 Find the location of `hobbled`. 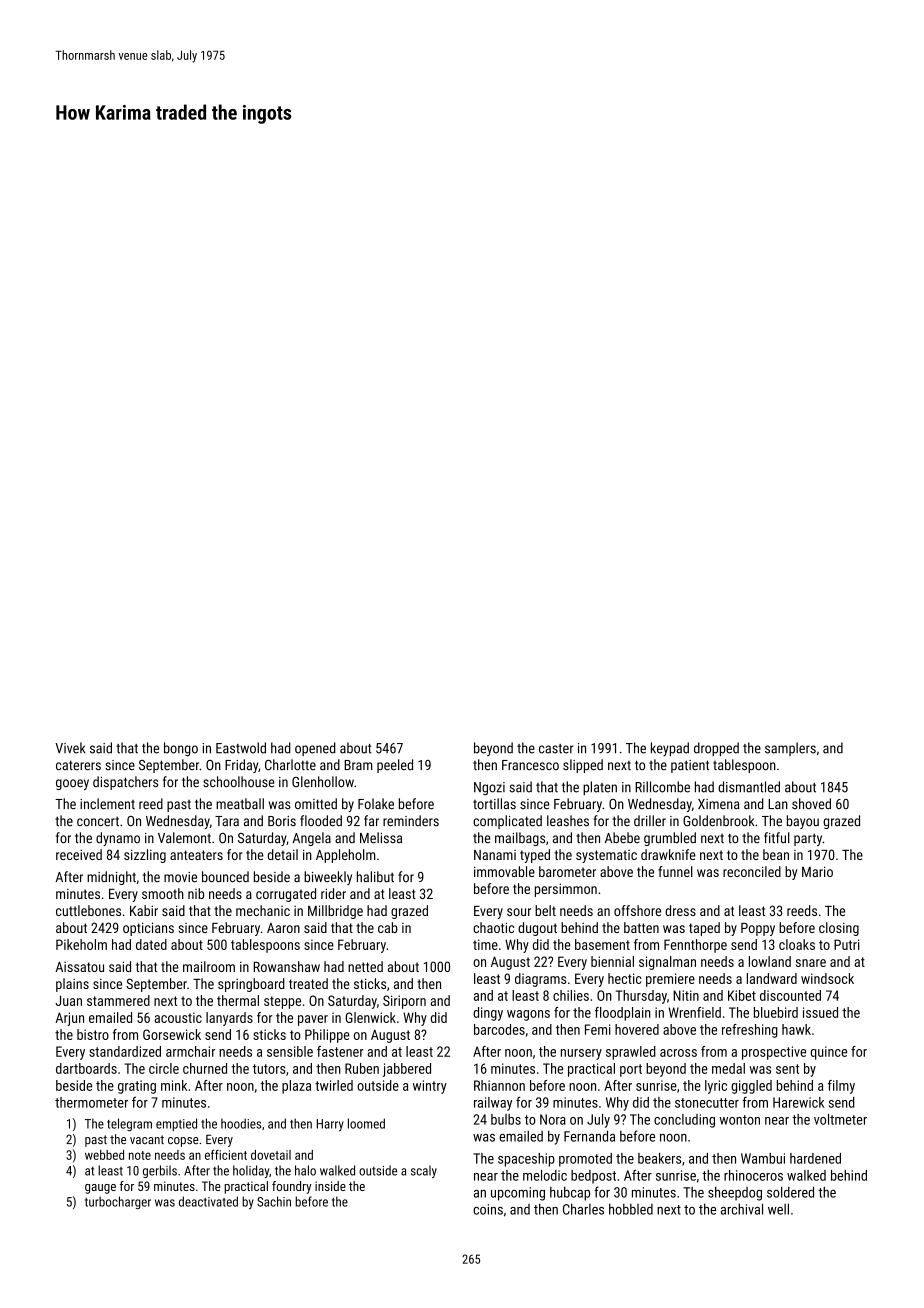

hobbled is located at coordinates (631, 1209).
